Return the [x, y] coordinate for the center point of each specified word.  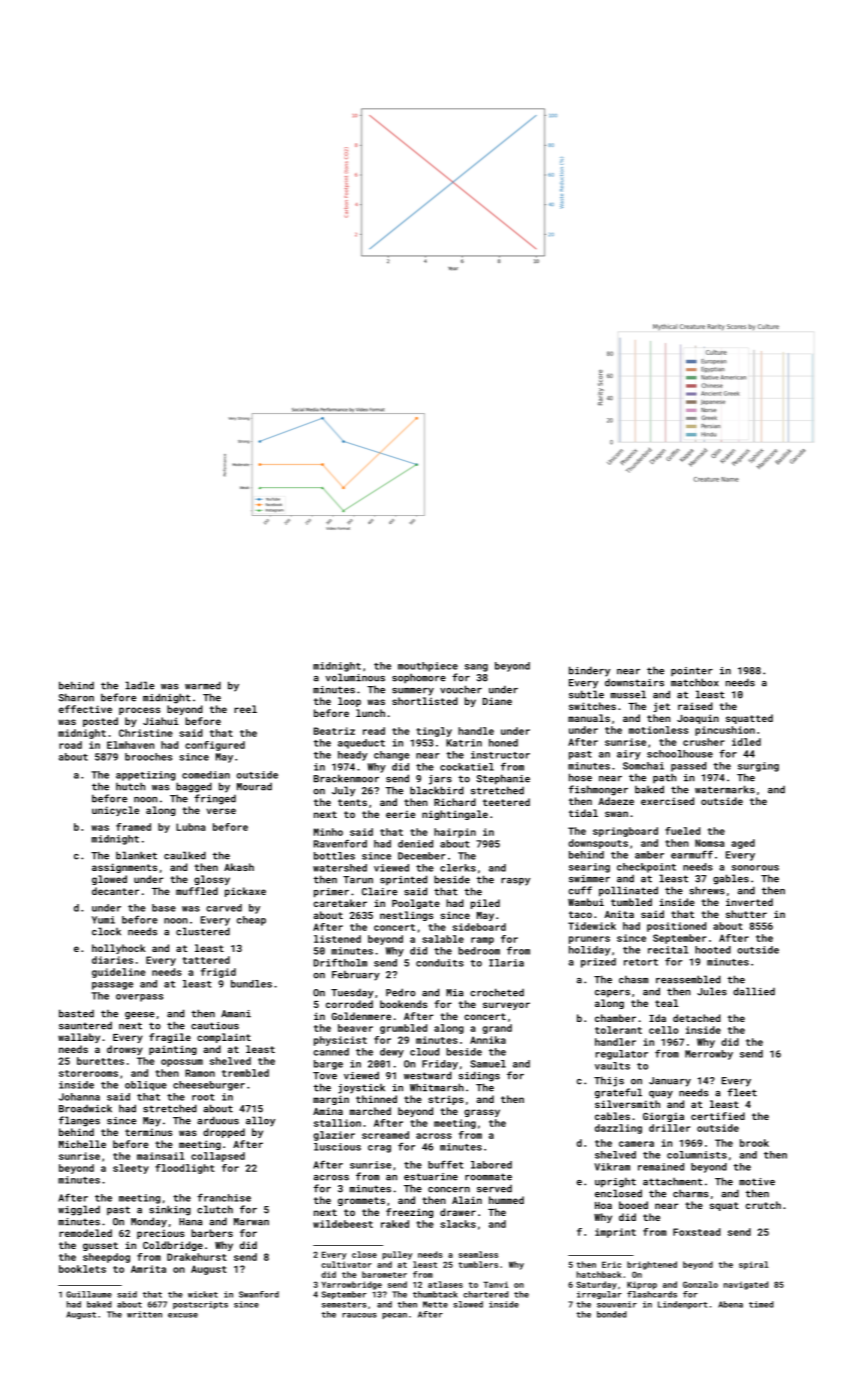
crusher [704, 742]
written [144, 1314]
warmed [203, 685]
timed [761, 1304]
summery [413, 692]
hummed [506, 1200]
